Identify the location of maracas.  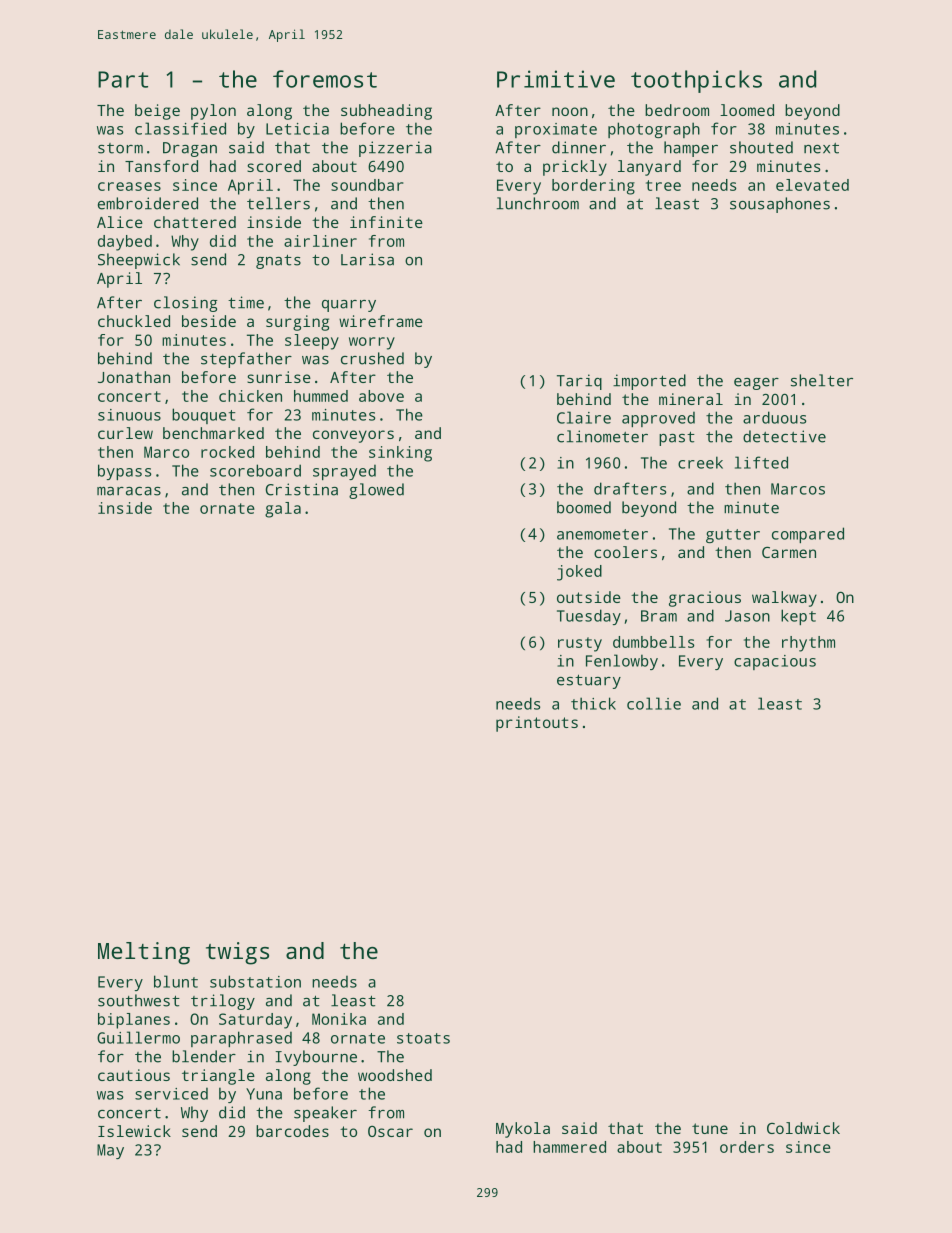
(129, 491).
